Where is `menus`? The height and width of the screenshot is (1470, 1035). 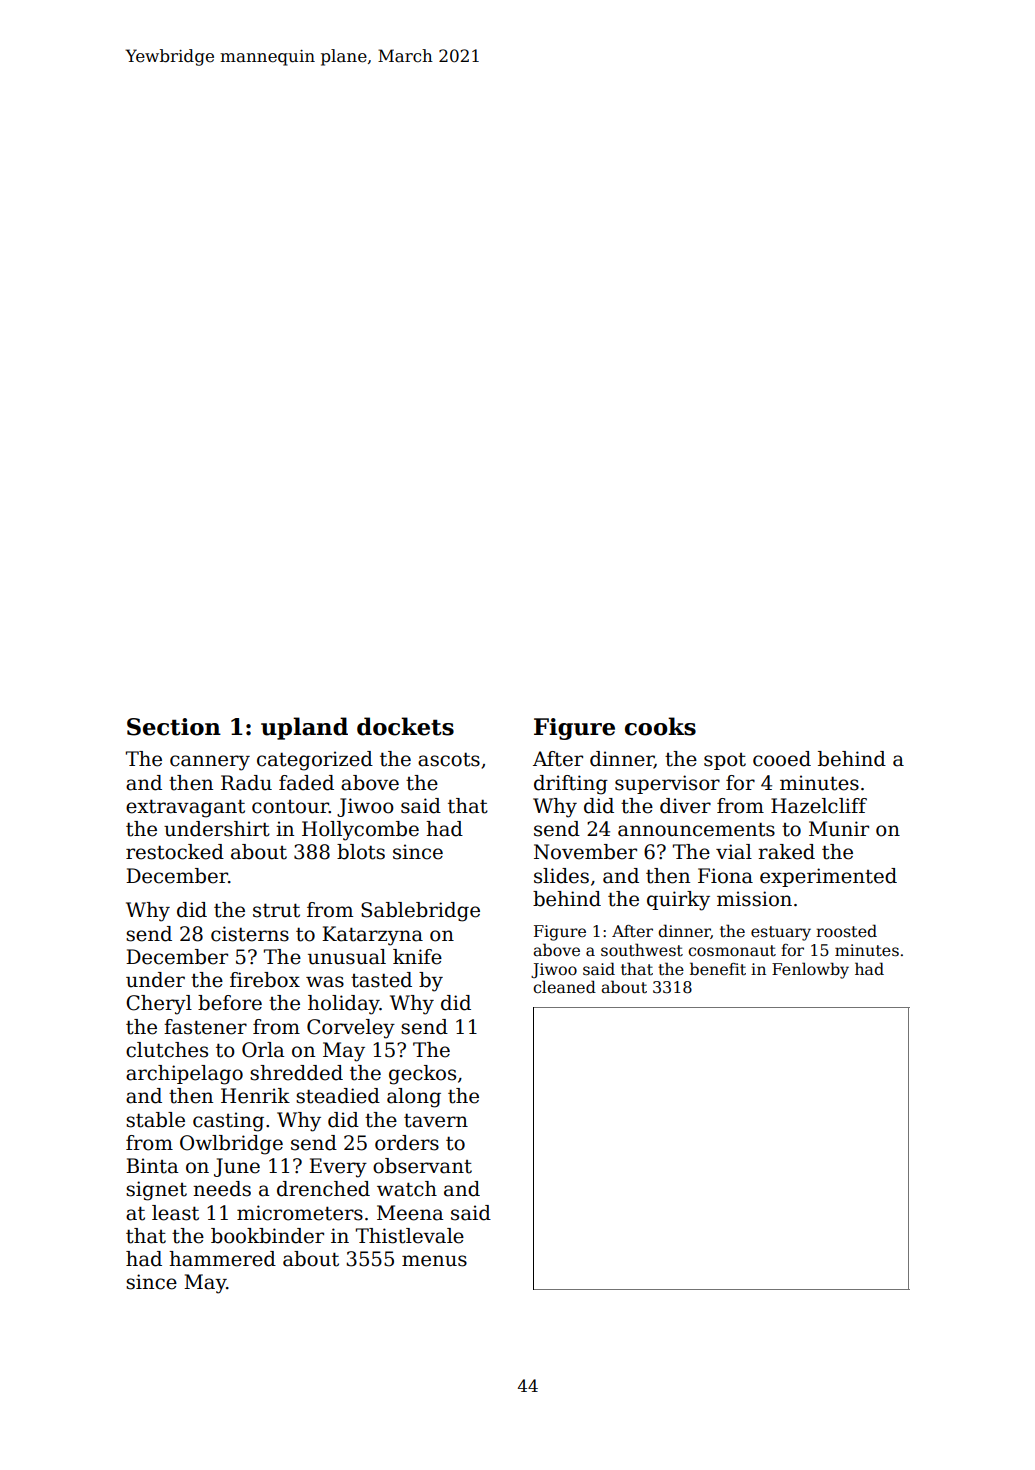
menus is located at coordinates (434, 1261).
